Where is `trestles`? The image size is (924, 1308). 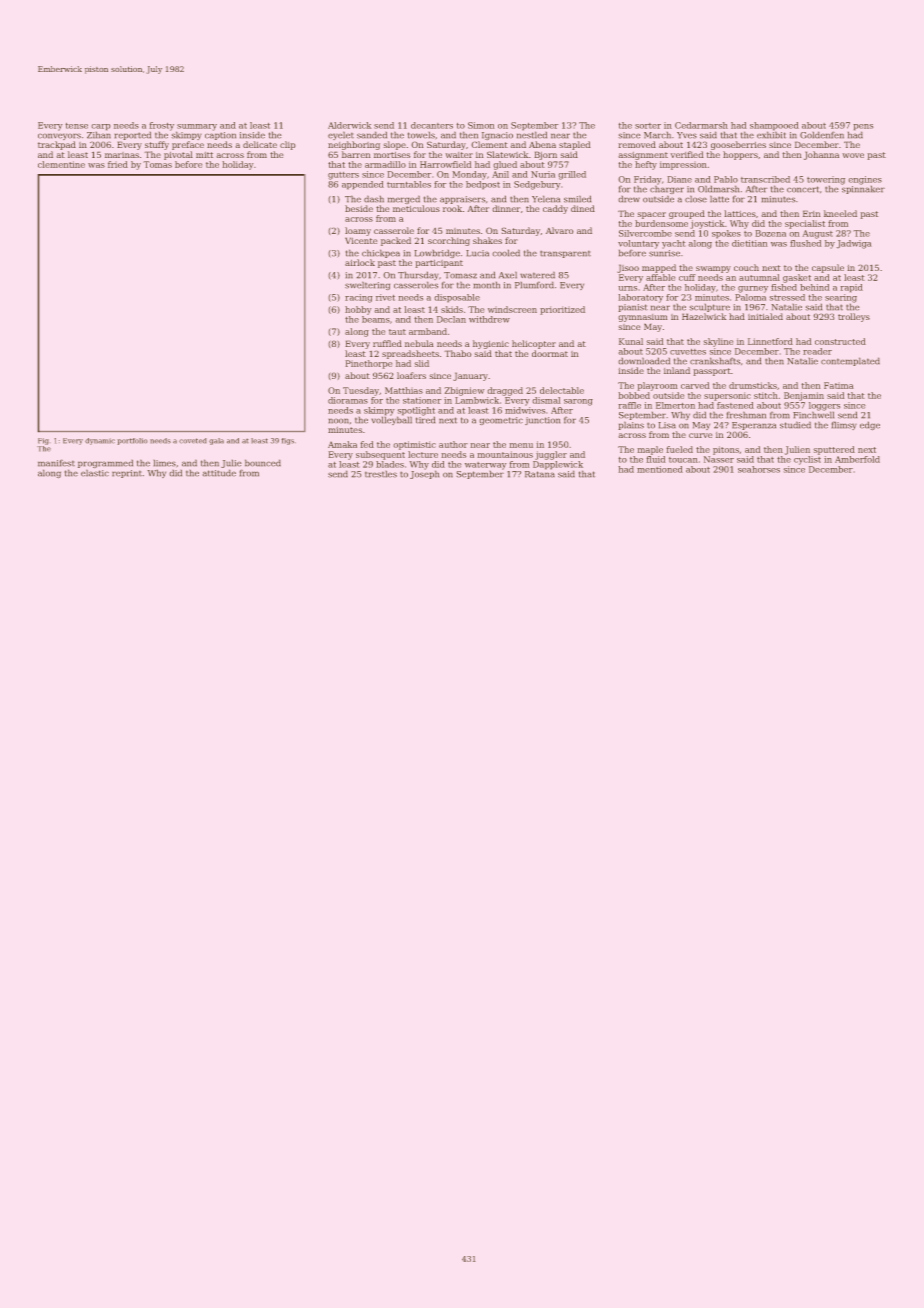
trestles is located at coordinates (381, 474).
